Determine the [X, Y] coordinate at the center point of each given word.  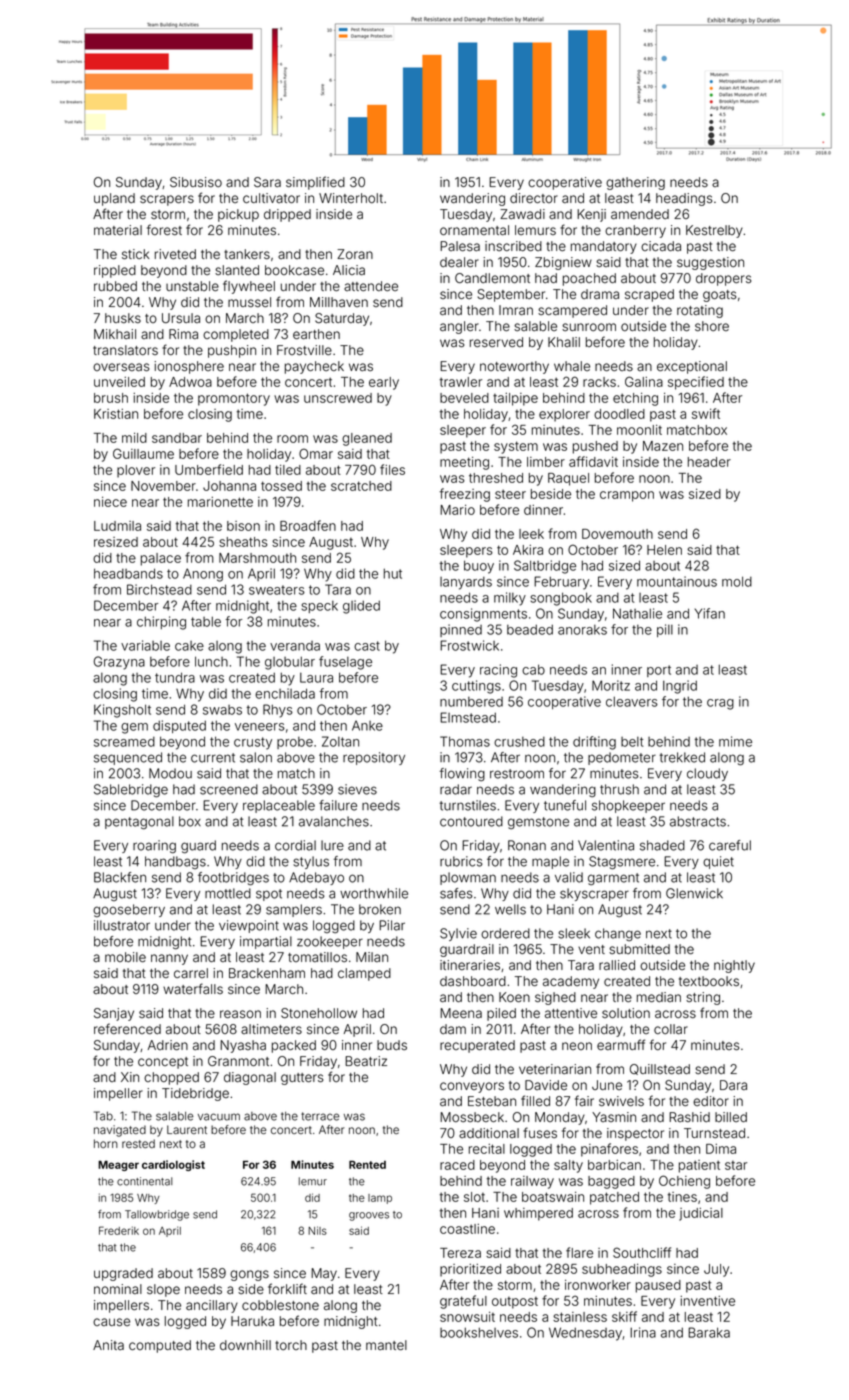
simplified [315, 183]
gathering [635, 183]
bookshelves [479, 1332]
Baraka [709, 1332]
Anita [108, 1345]
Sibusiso [196, 182]
